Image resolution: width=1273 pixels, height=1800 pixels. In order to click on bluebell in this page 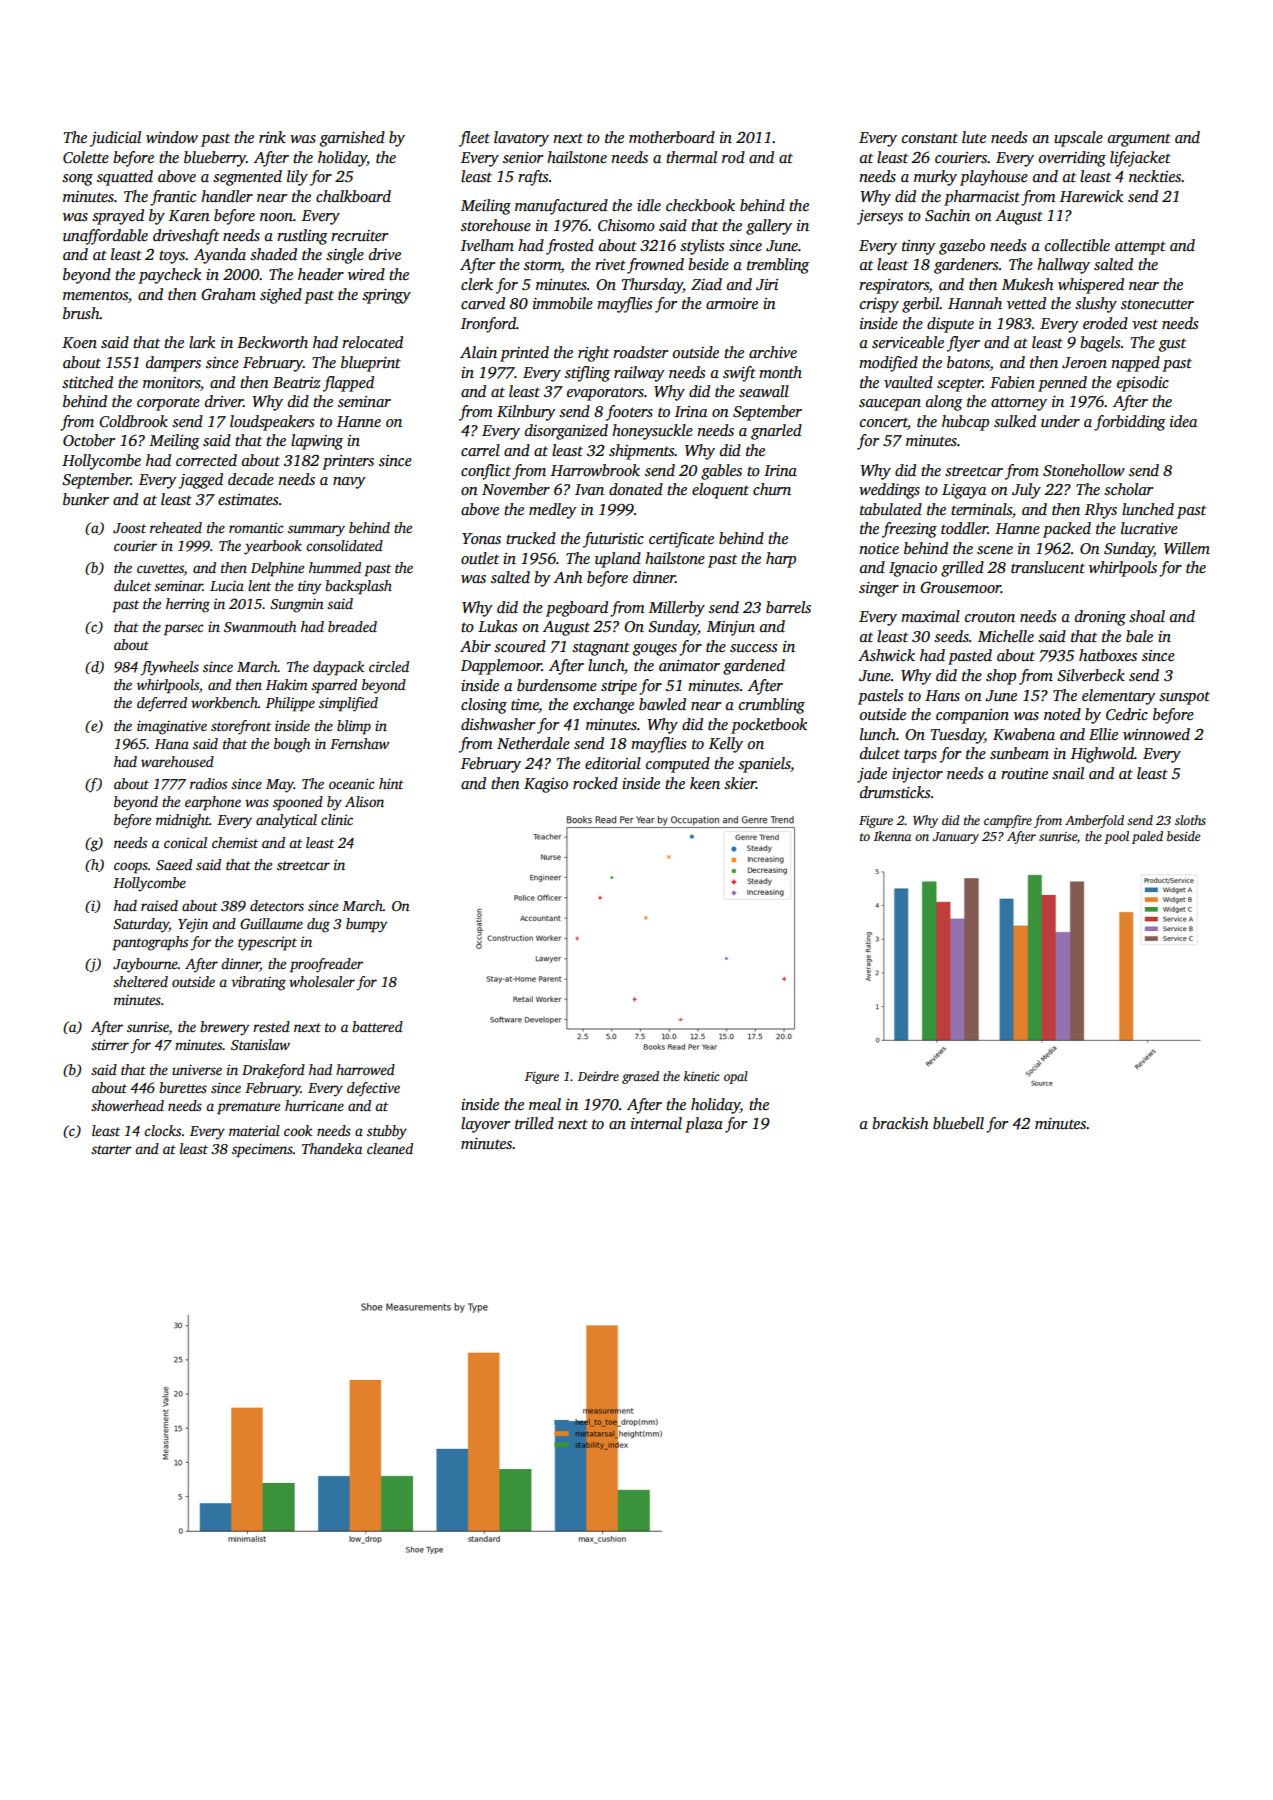, I will do `click(958, 1123)`.
